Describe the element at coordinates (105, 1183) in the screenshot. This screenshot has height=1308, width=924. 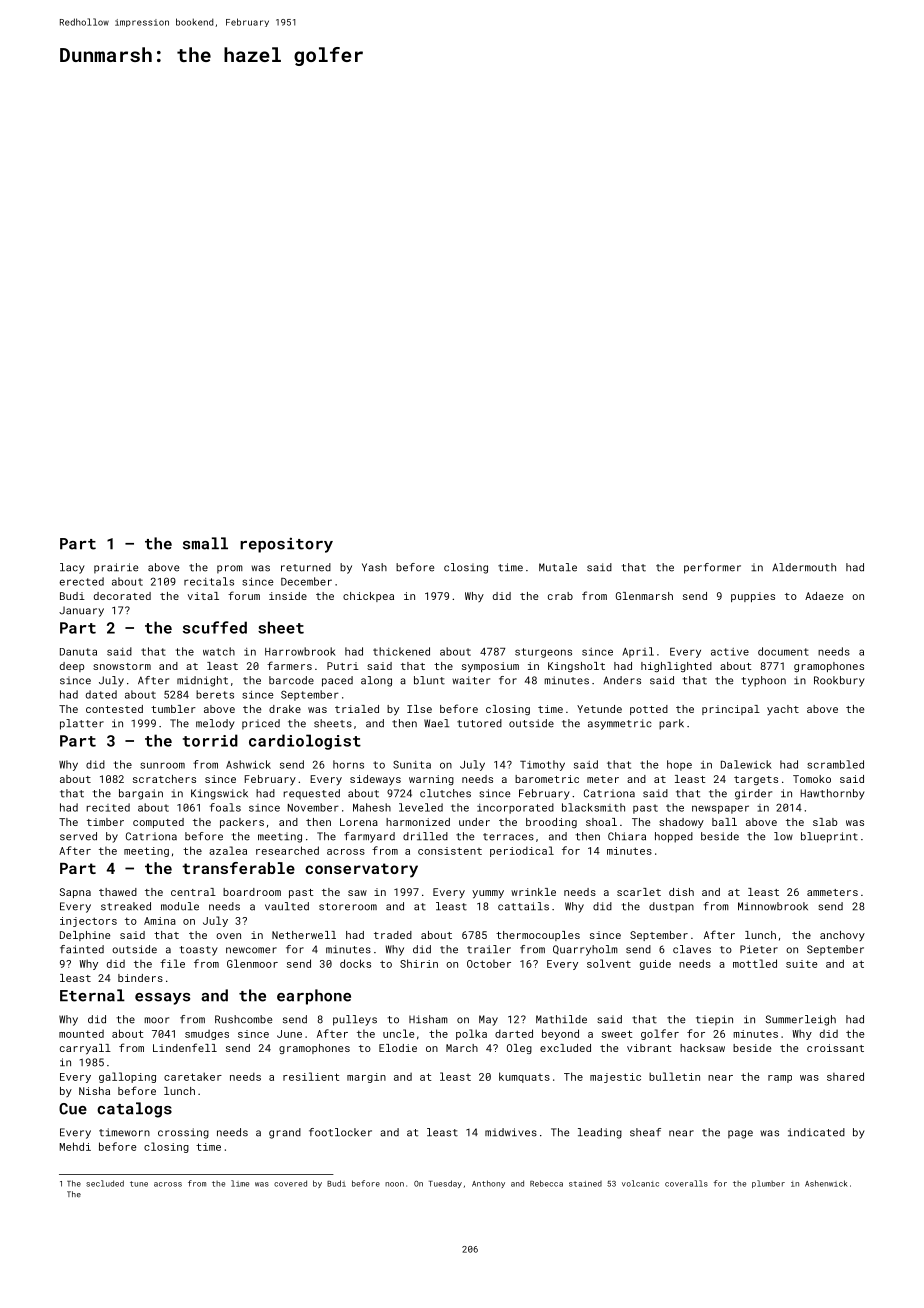
I see `secluded` at that location.
